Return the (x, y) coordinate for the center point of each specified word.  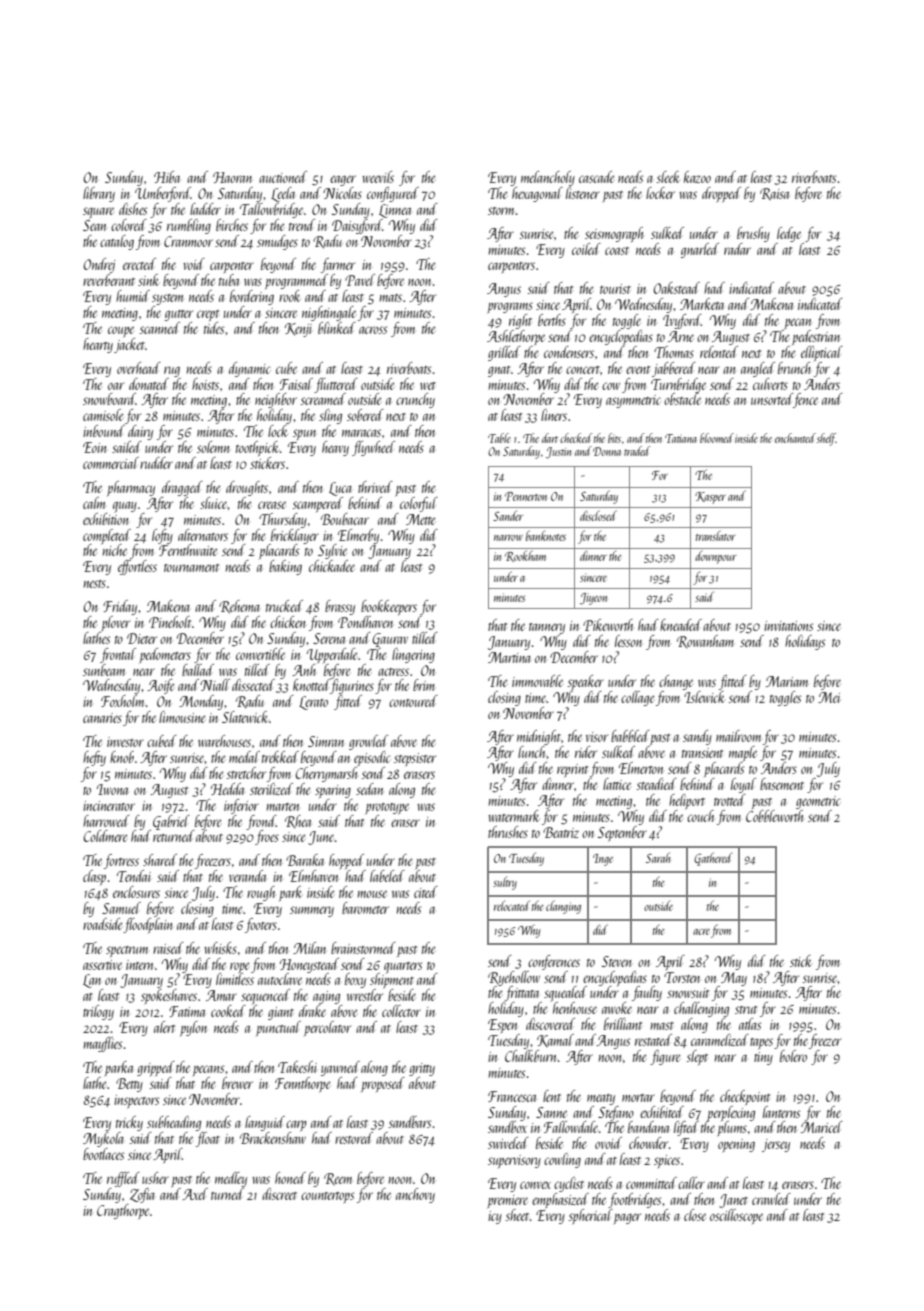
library (99, 194)
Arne (681, 336)
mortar (638, 1098)
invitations (788, 626)
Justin (558, 453)
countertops (327, 1197)
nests (95, 584)
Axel (195, 1194)
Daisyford (357, 226)
